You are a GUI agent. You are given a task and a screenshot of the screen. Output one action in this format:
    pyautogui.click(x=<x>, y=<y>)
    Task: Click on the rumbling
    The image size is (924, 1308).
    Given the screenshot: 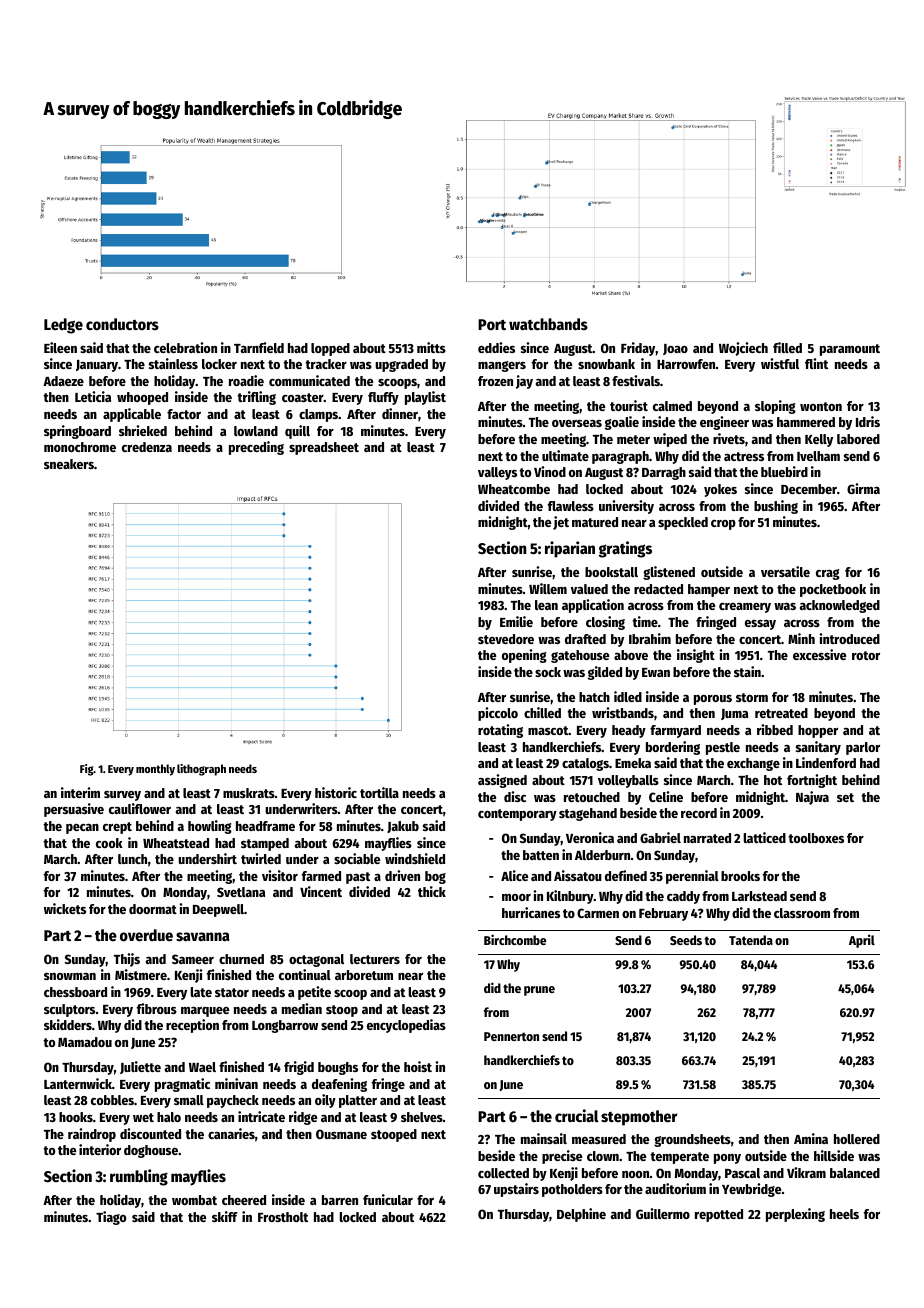 What is the action you would take?
    pyautogui.click(x=139, y=1177)
